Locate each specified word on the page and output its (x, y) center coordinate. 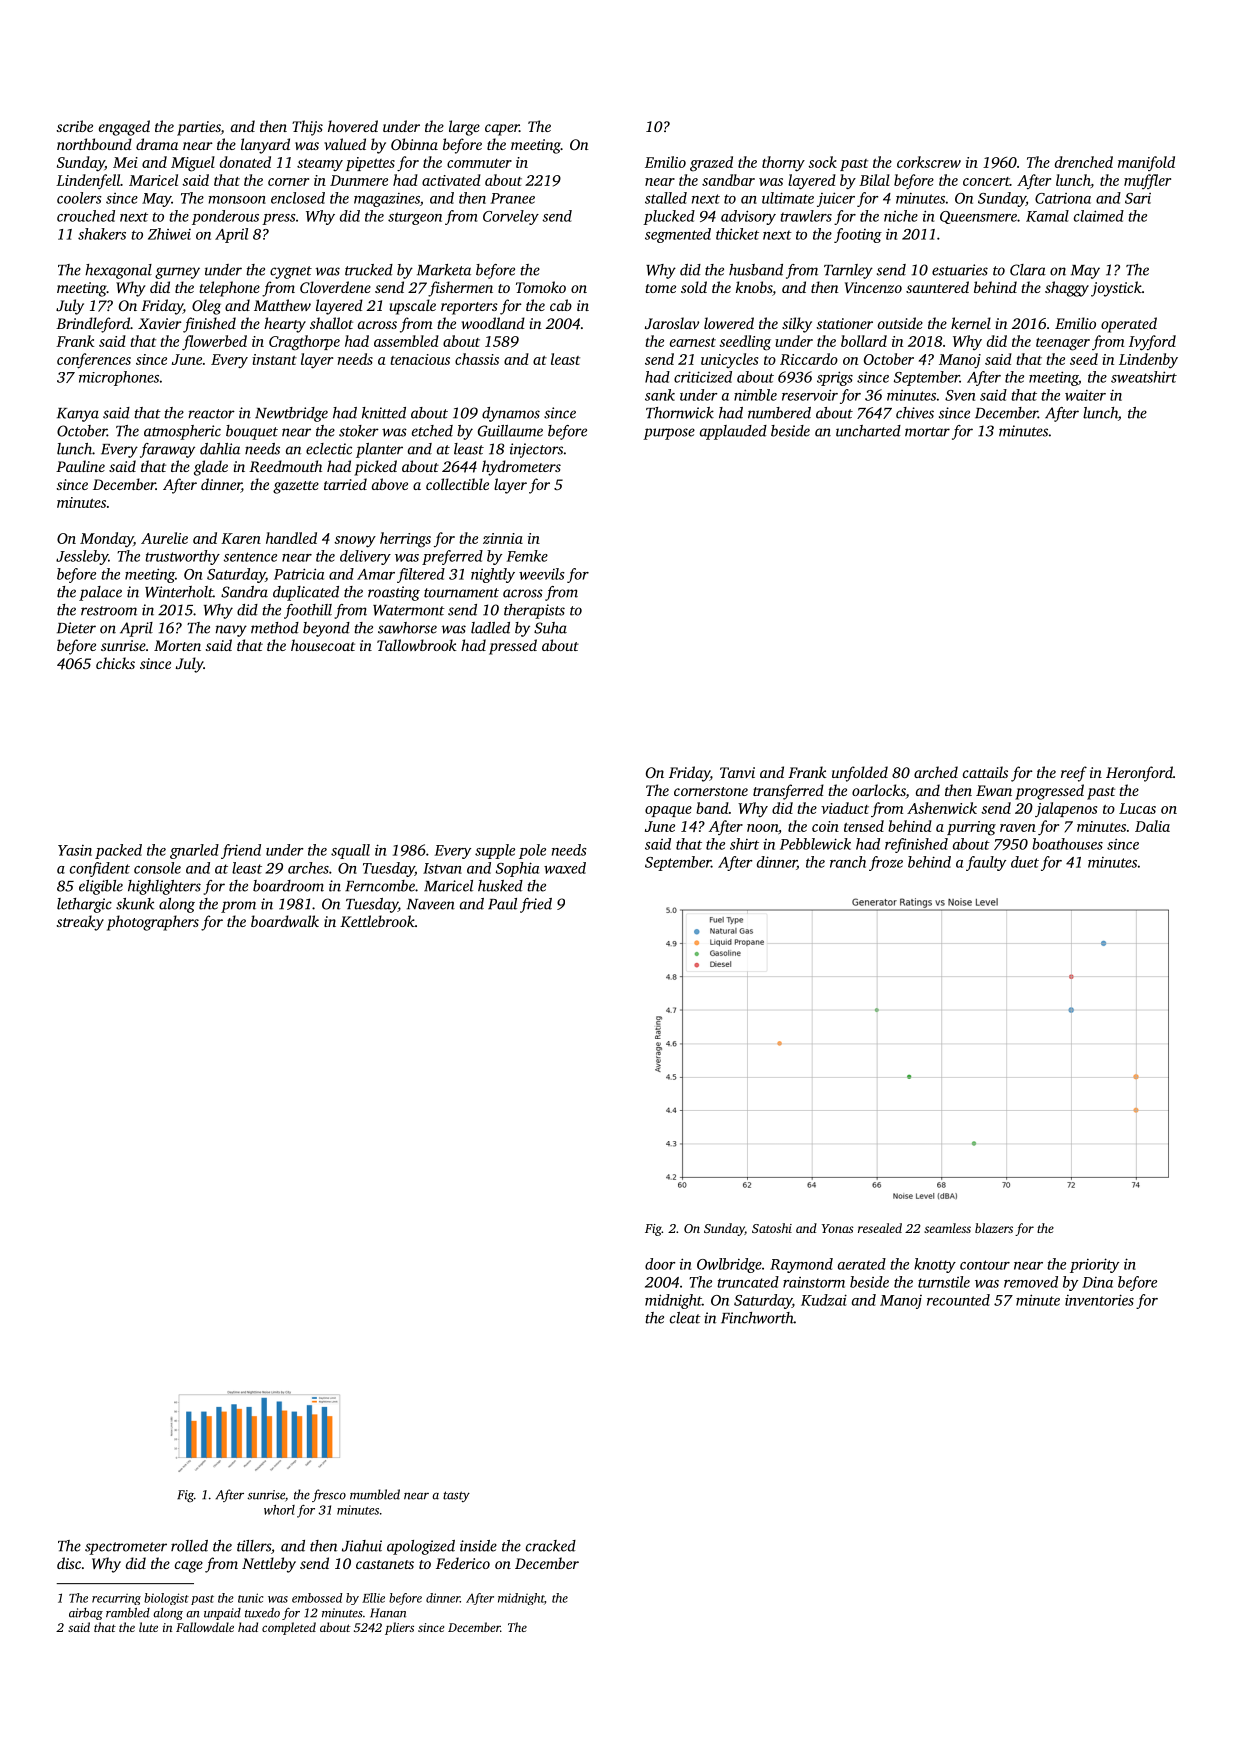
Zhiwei (169, 234)
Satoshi (772, 1228)
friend (241, 851)
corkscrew (929, 162)
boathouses (1067, 844)
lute (148, 1627)
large (464, 128)
